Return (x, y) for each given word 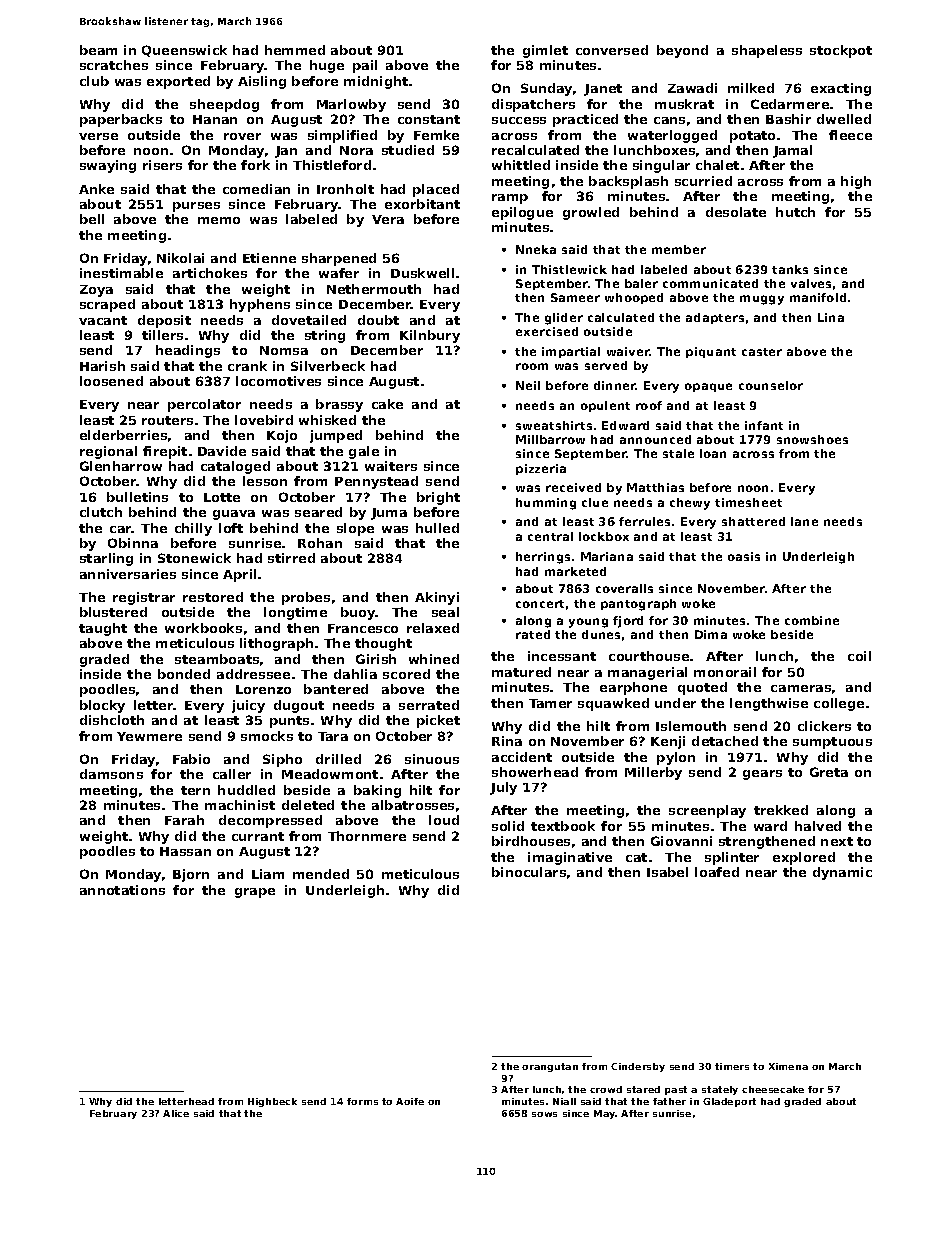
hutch (795, 212)
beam (98, 50)
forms (362, 1101)
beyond (682, 51)
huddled (246, 790)
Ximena (788, 1066)
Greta (829, 772)
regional (108, 452)
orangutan (550, 1067)
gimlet (545, 51)
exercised (547, 331)
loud (444, 820)
